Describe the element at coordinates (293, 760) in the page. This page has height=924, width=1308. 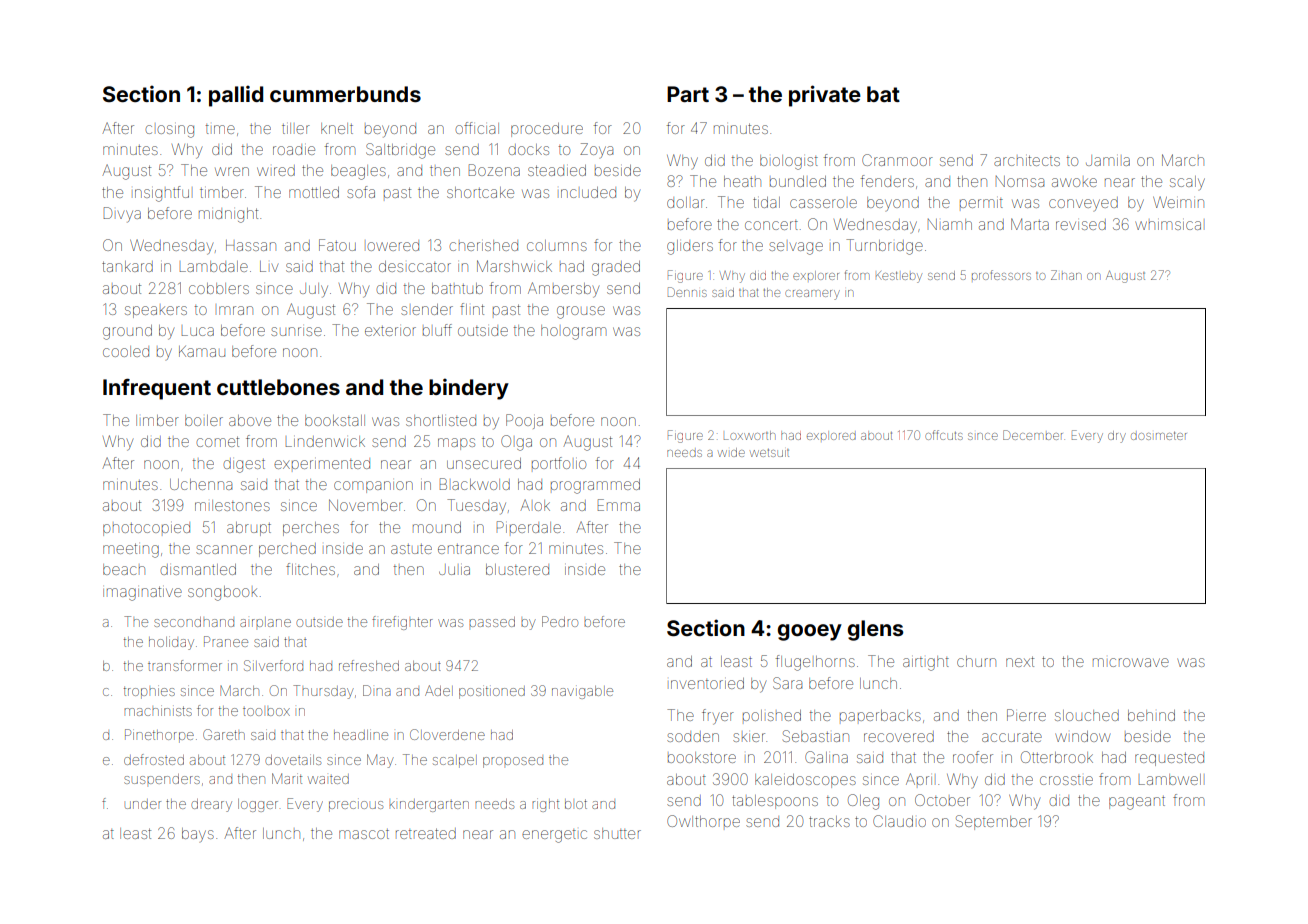
I see `dovetails` at that location.
